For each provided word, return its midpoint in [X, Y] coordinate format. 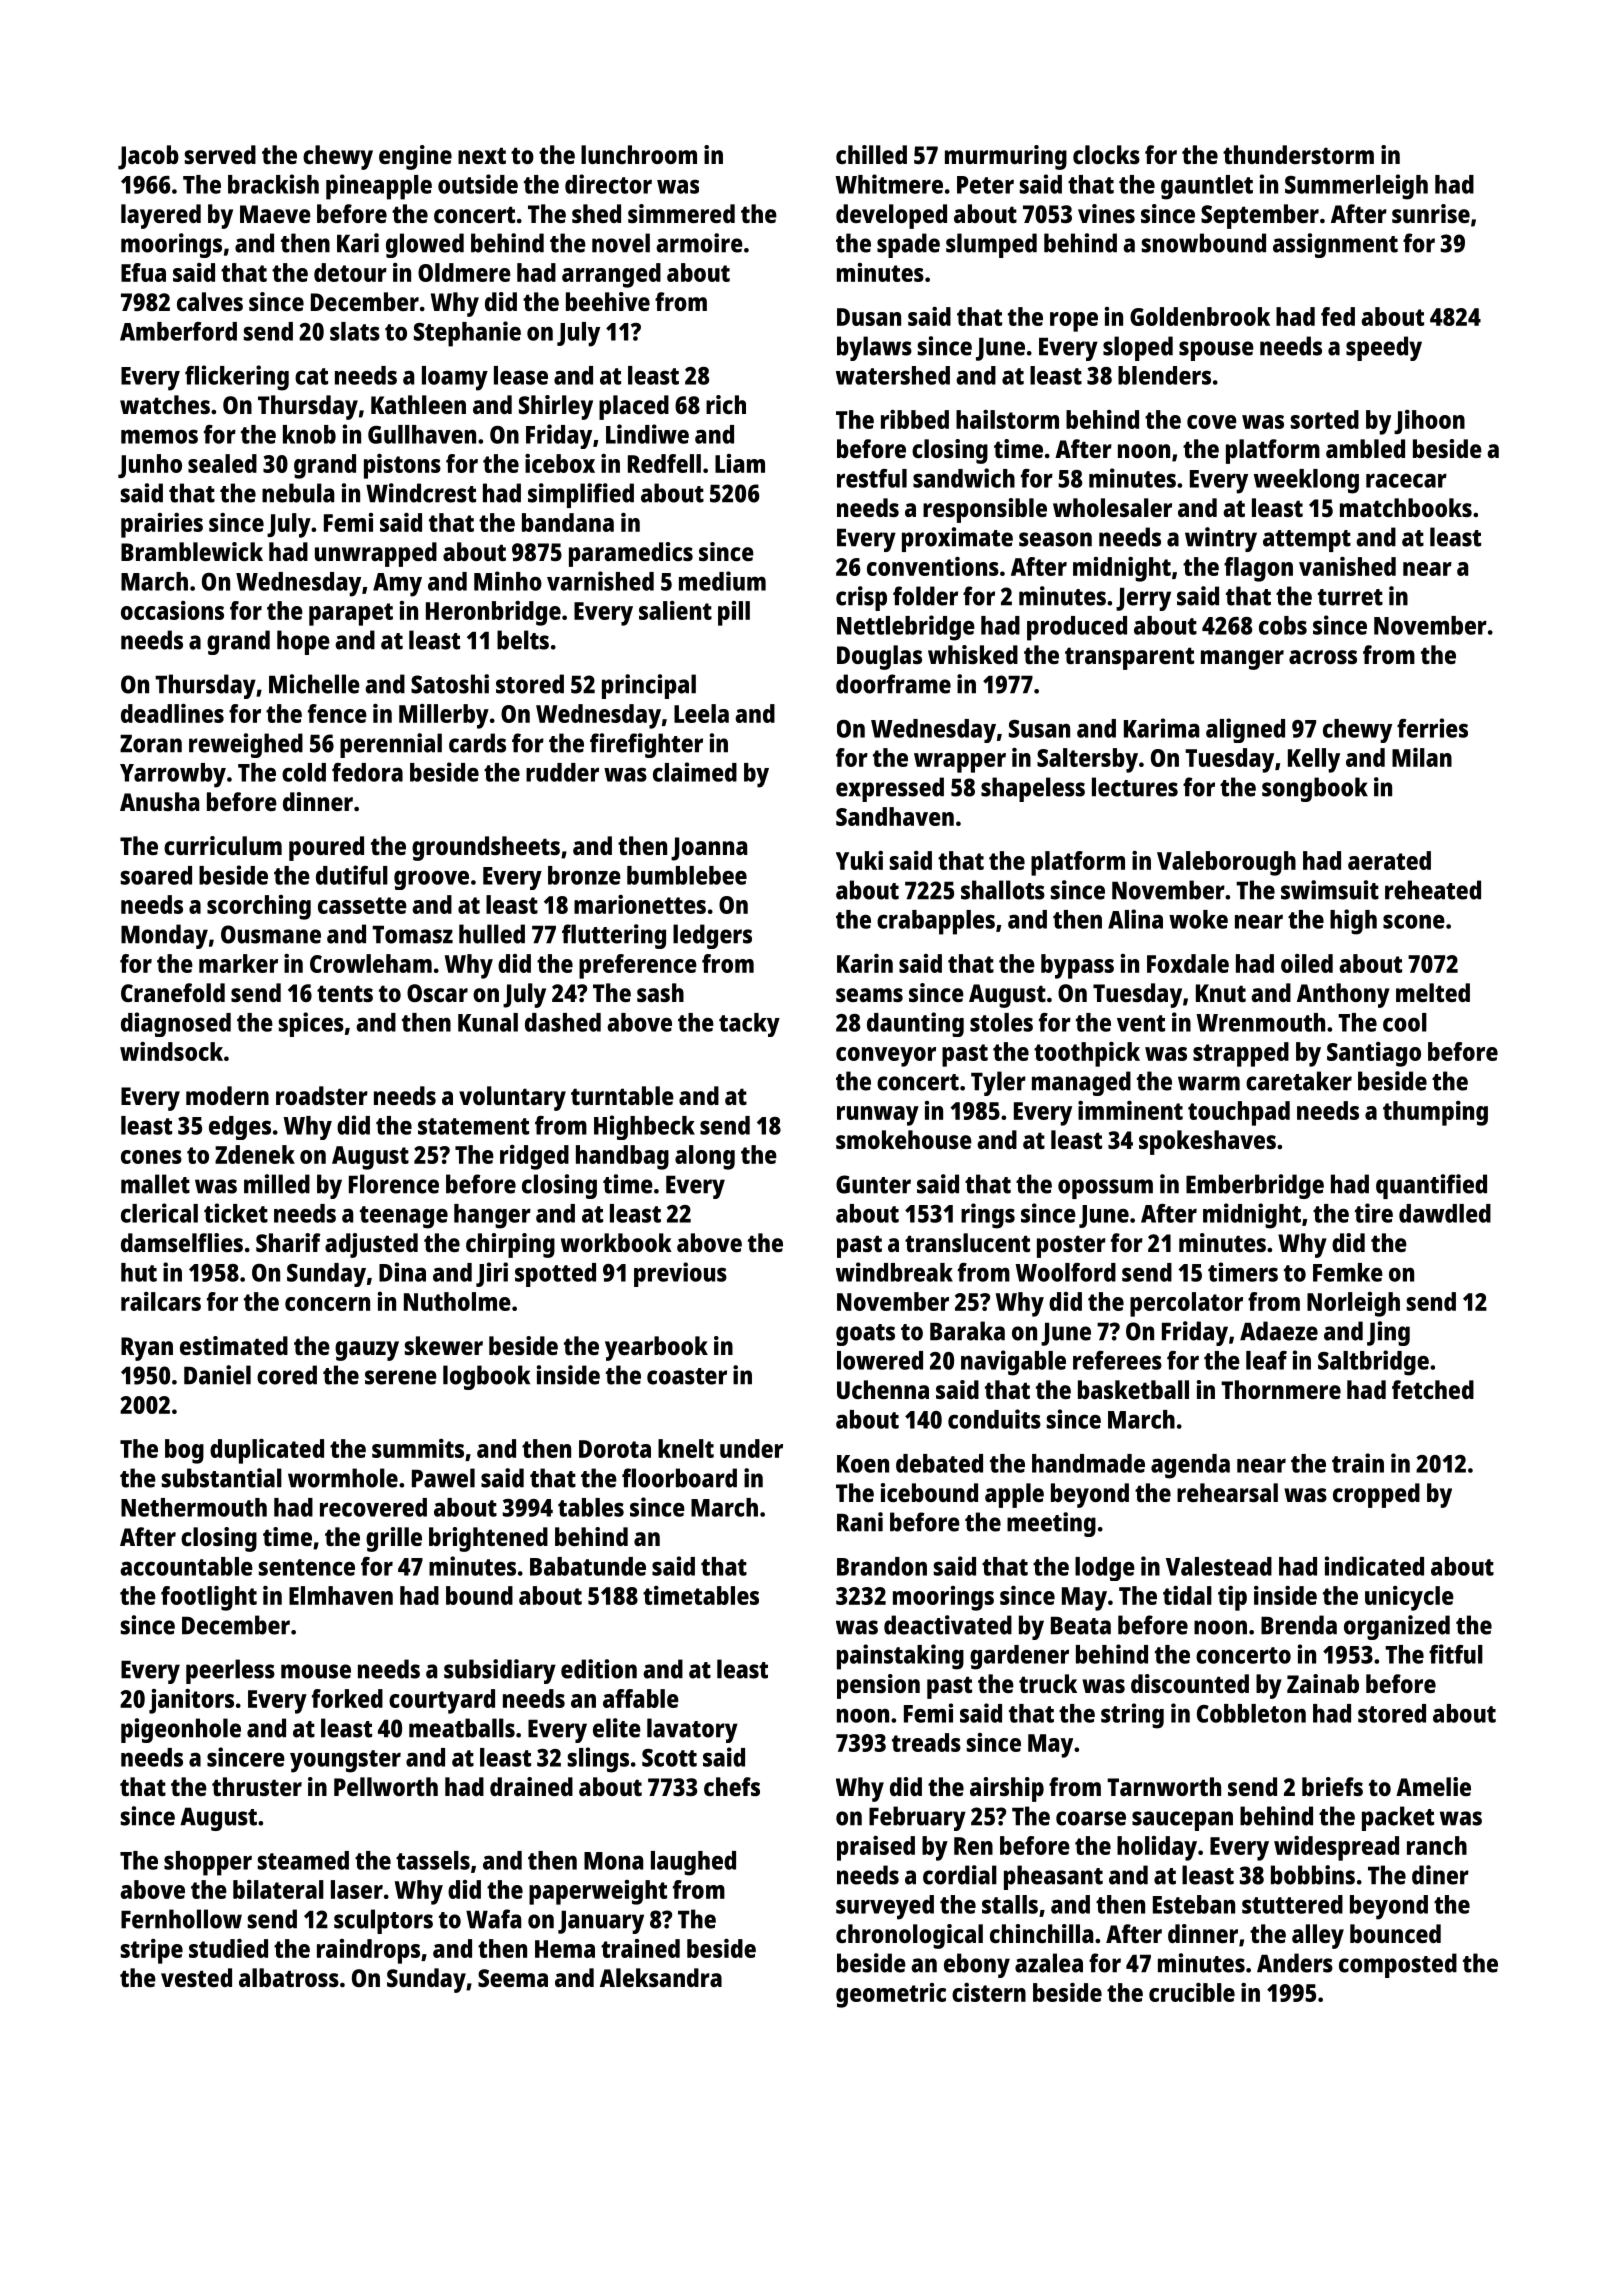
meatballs [462, 1728]
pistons [402, 466]
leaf [1266, 1360]
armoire [699, 243]
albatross [289, 1977]
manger [1242, 660]
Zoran [151, 743]
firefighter [646, 745]
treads [926, 1742]
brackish [273, 184]
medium [722, 581]
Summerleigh [1356, 187]
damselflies [182, 1242]
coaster [687, 1376]
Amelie [1433, 1786]
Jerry [1143, 599]
